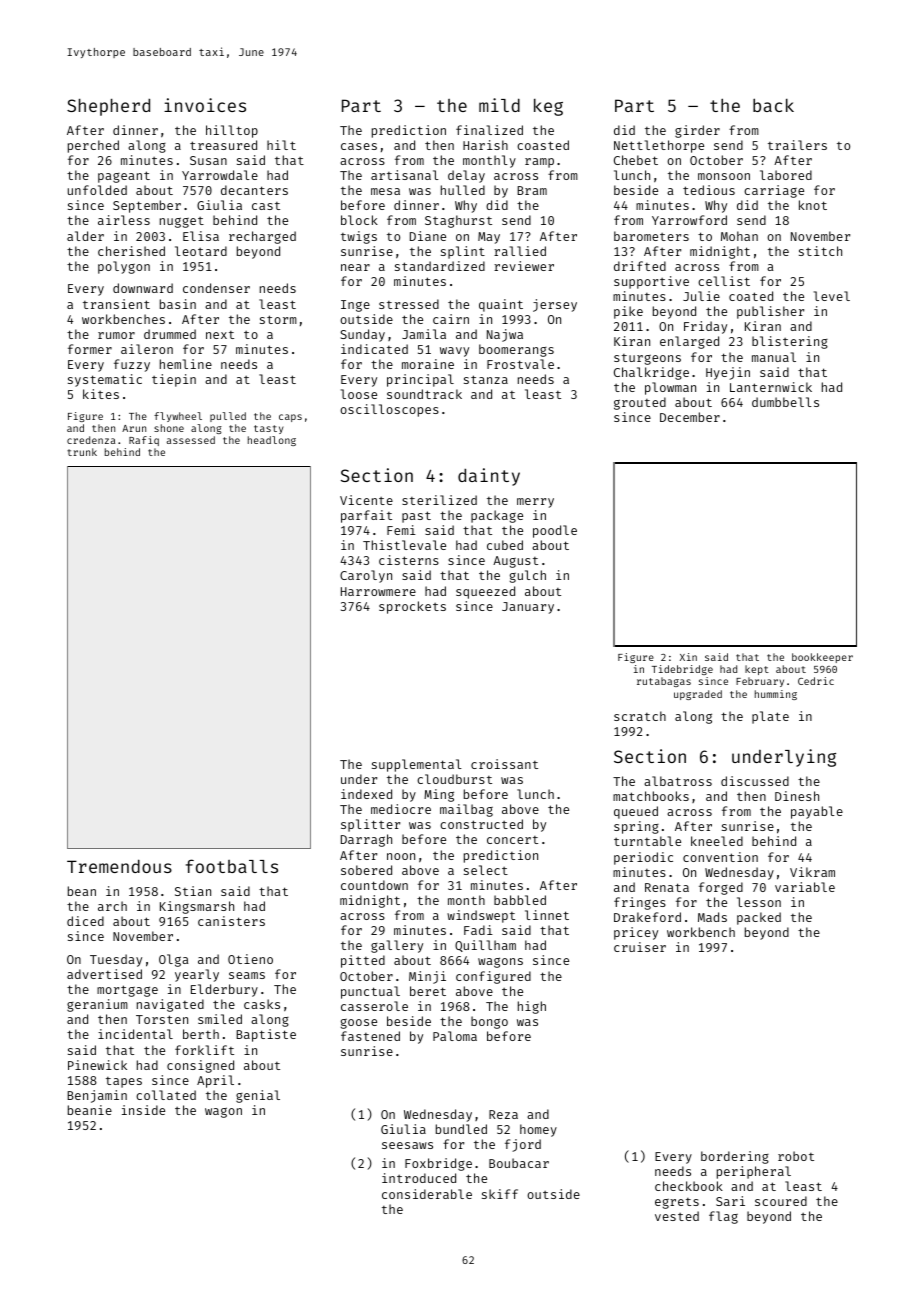 Image resolution: width=924 pixels, height=1308 pixels. I want to click on cruiser, so click(640, 947).
